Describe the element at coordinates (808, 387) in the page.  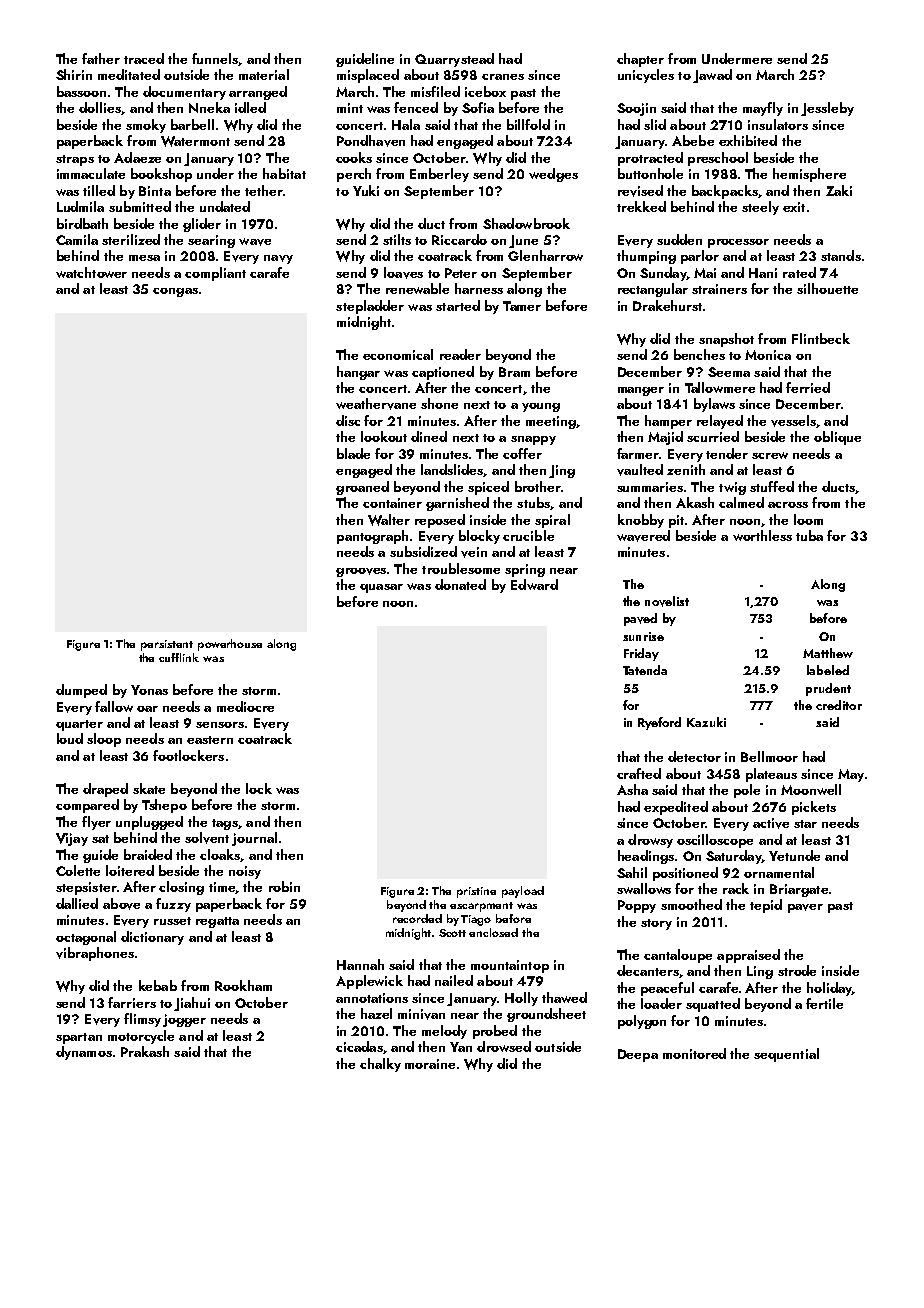
I see `ferried` at that location.
